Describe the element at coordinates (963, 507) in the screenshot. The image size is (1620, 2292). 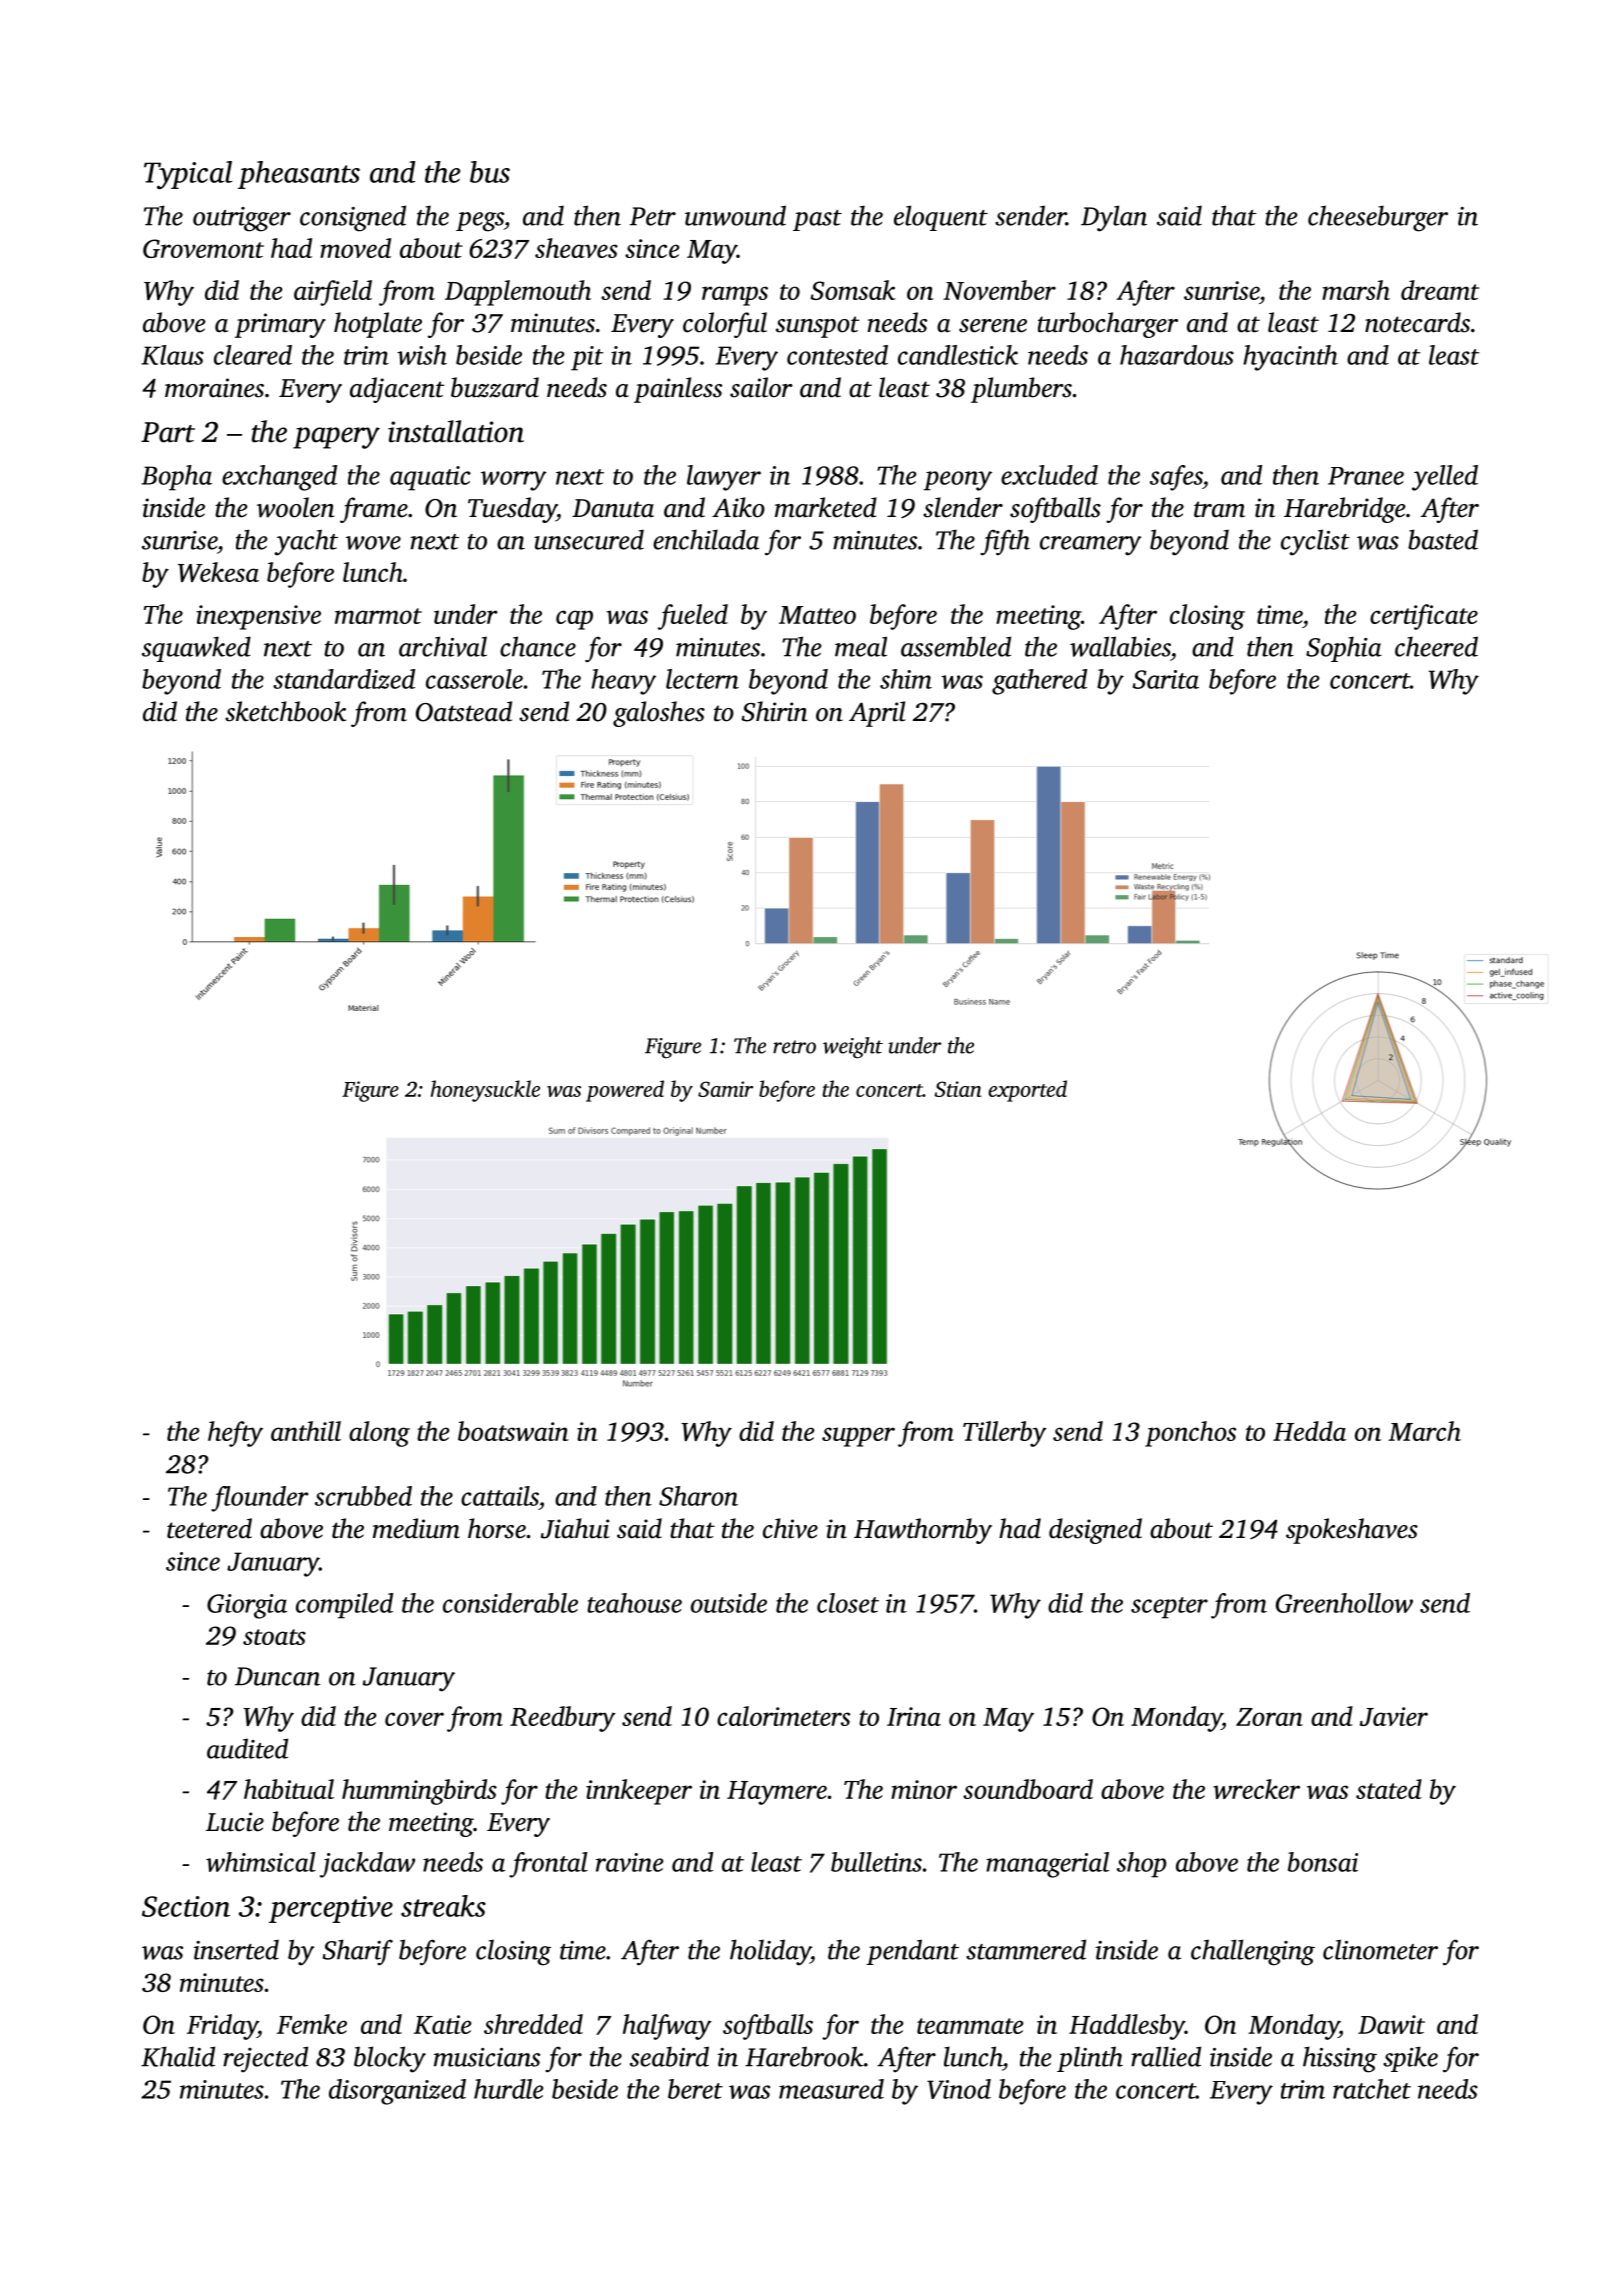
I see `slender` at that location.
